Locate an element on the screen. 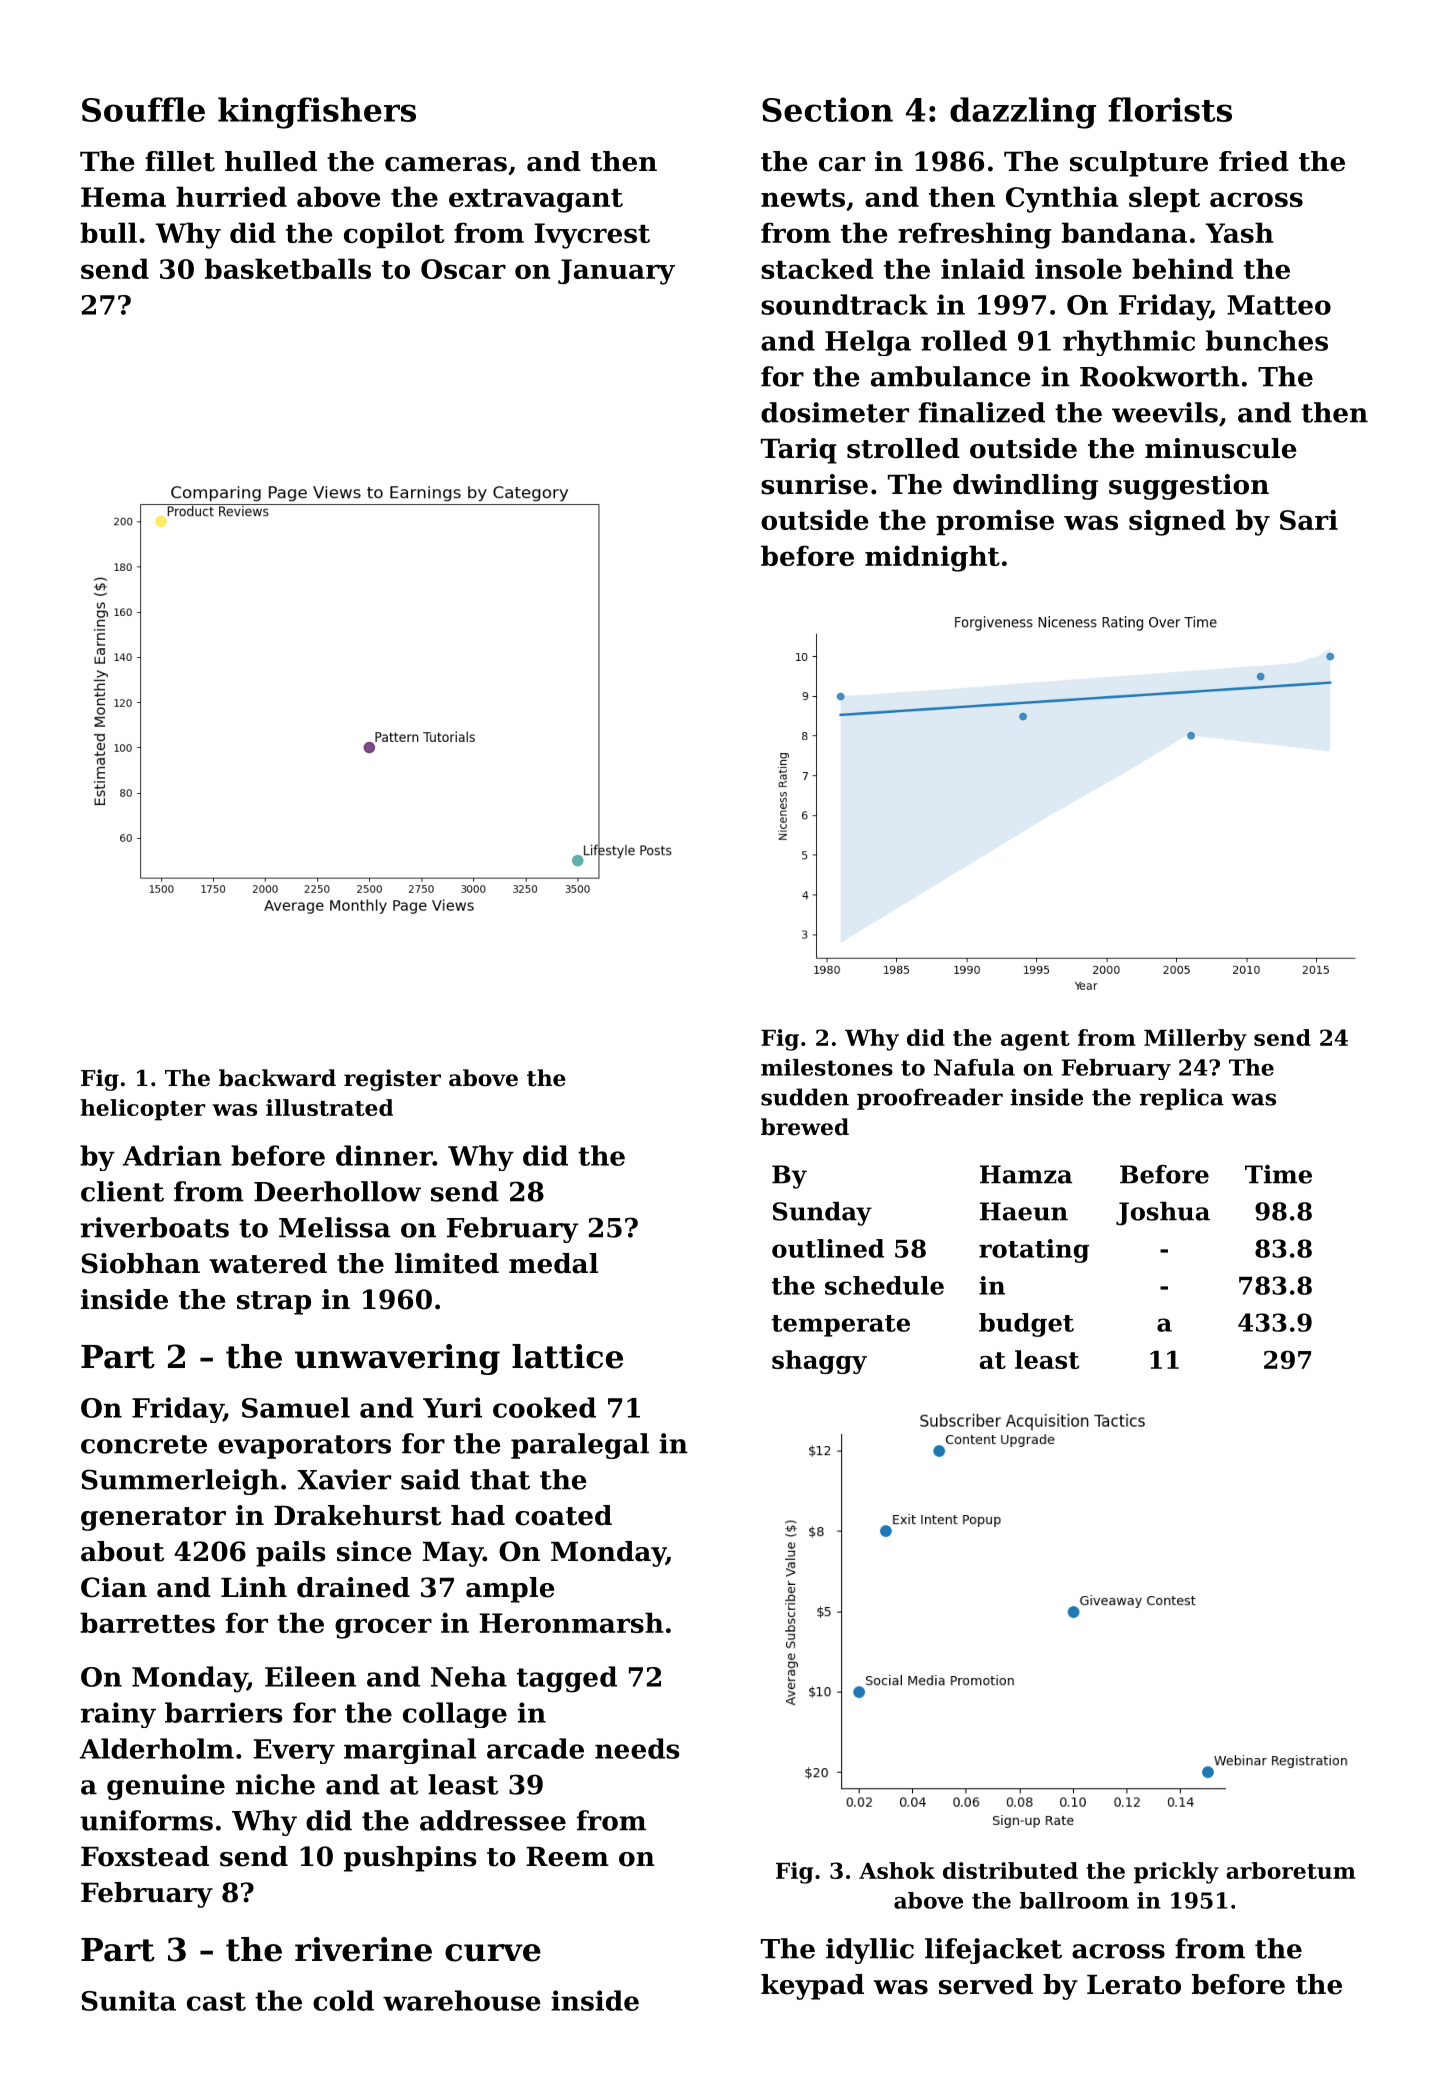  insole is located at coordinates (1078, 268).
